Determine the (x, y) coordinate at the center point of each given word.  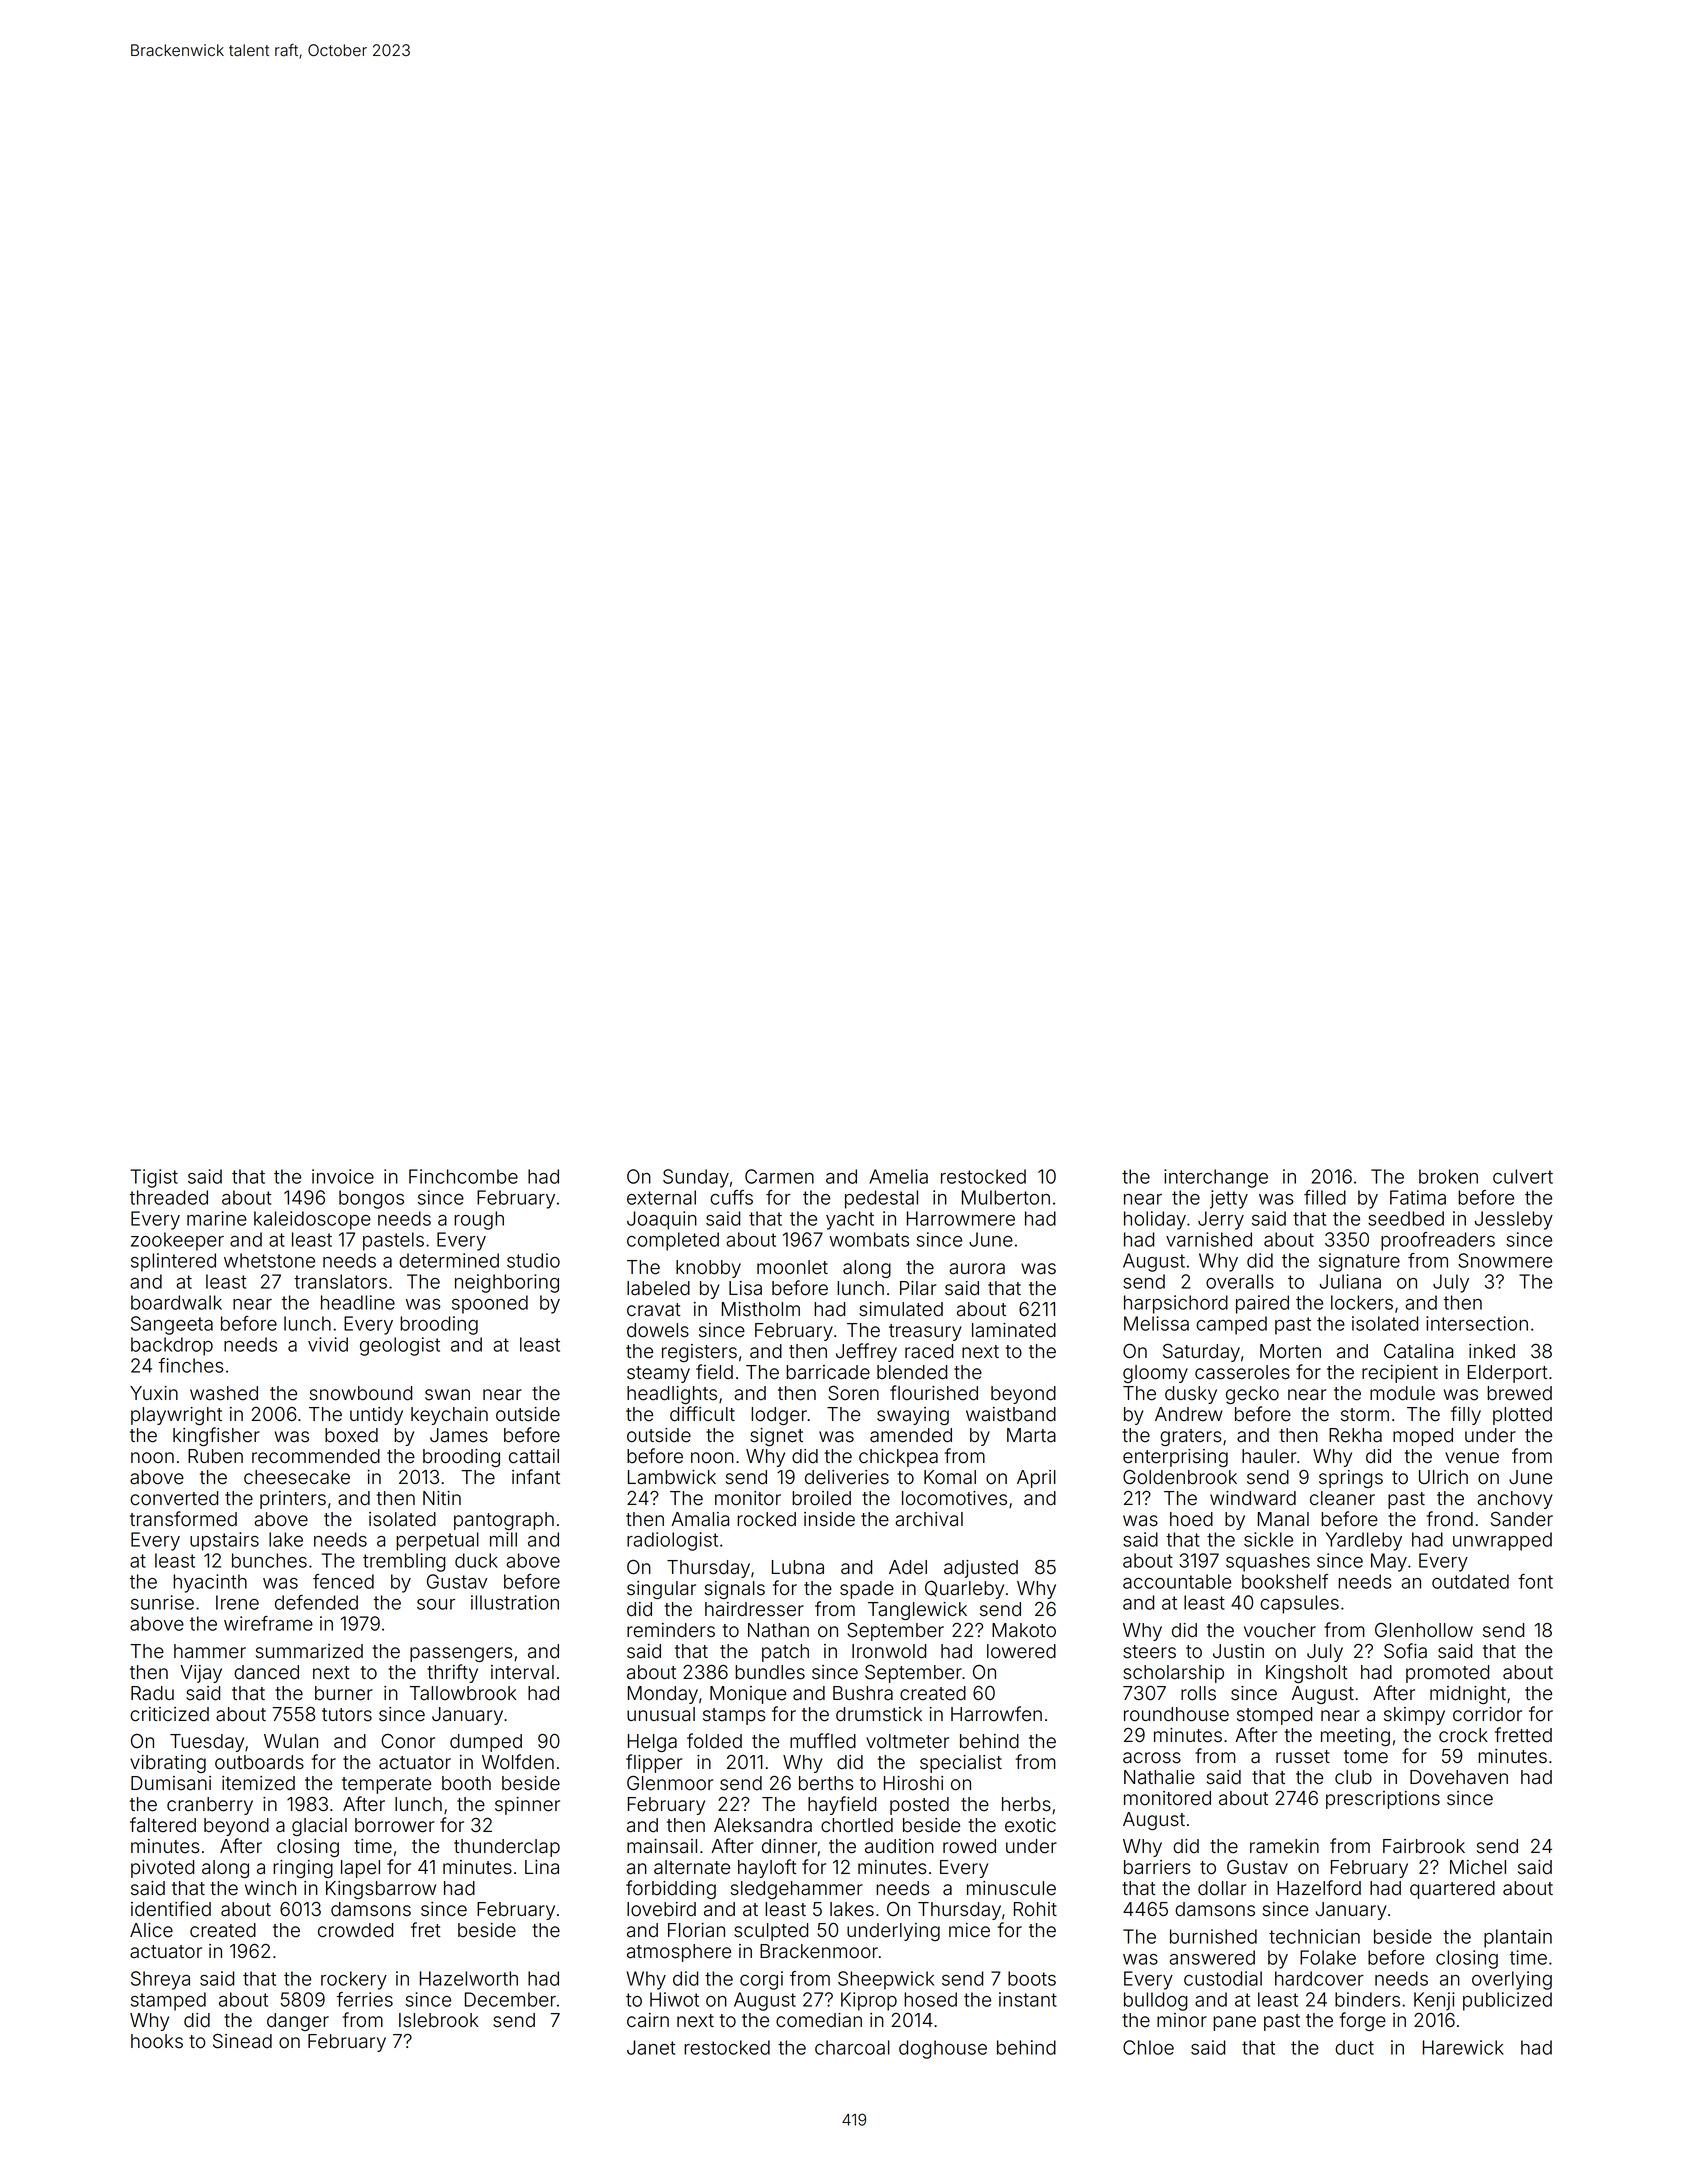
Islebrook (438, 2020)
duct (1354, 2047)
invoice (343, 1176)
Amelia (898, 1176)
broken (1448, 1176)
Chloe (1148, 2047)
